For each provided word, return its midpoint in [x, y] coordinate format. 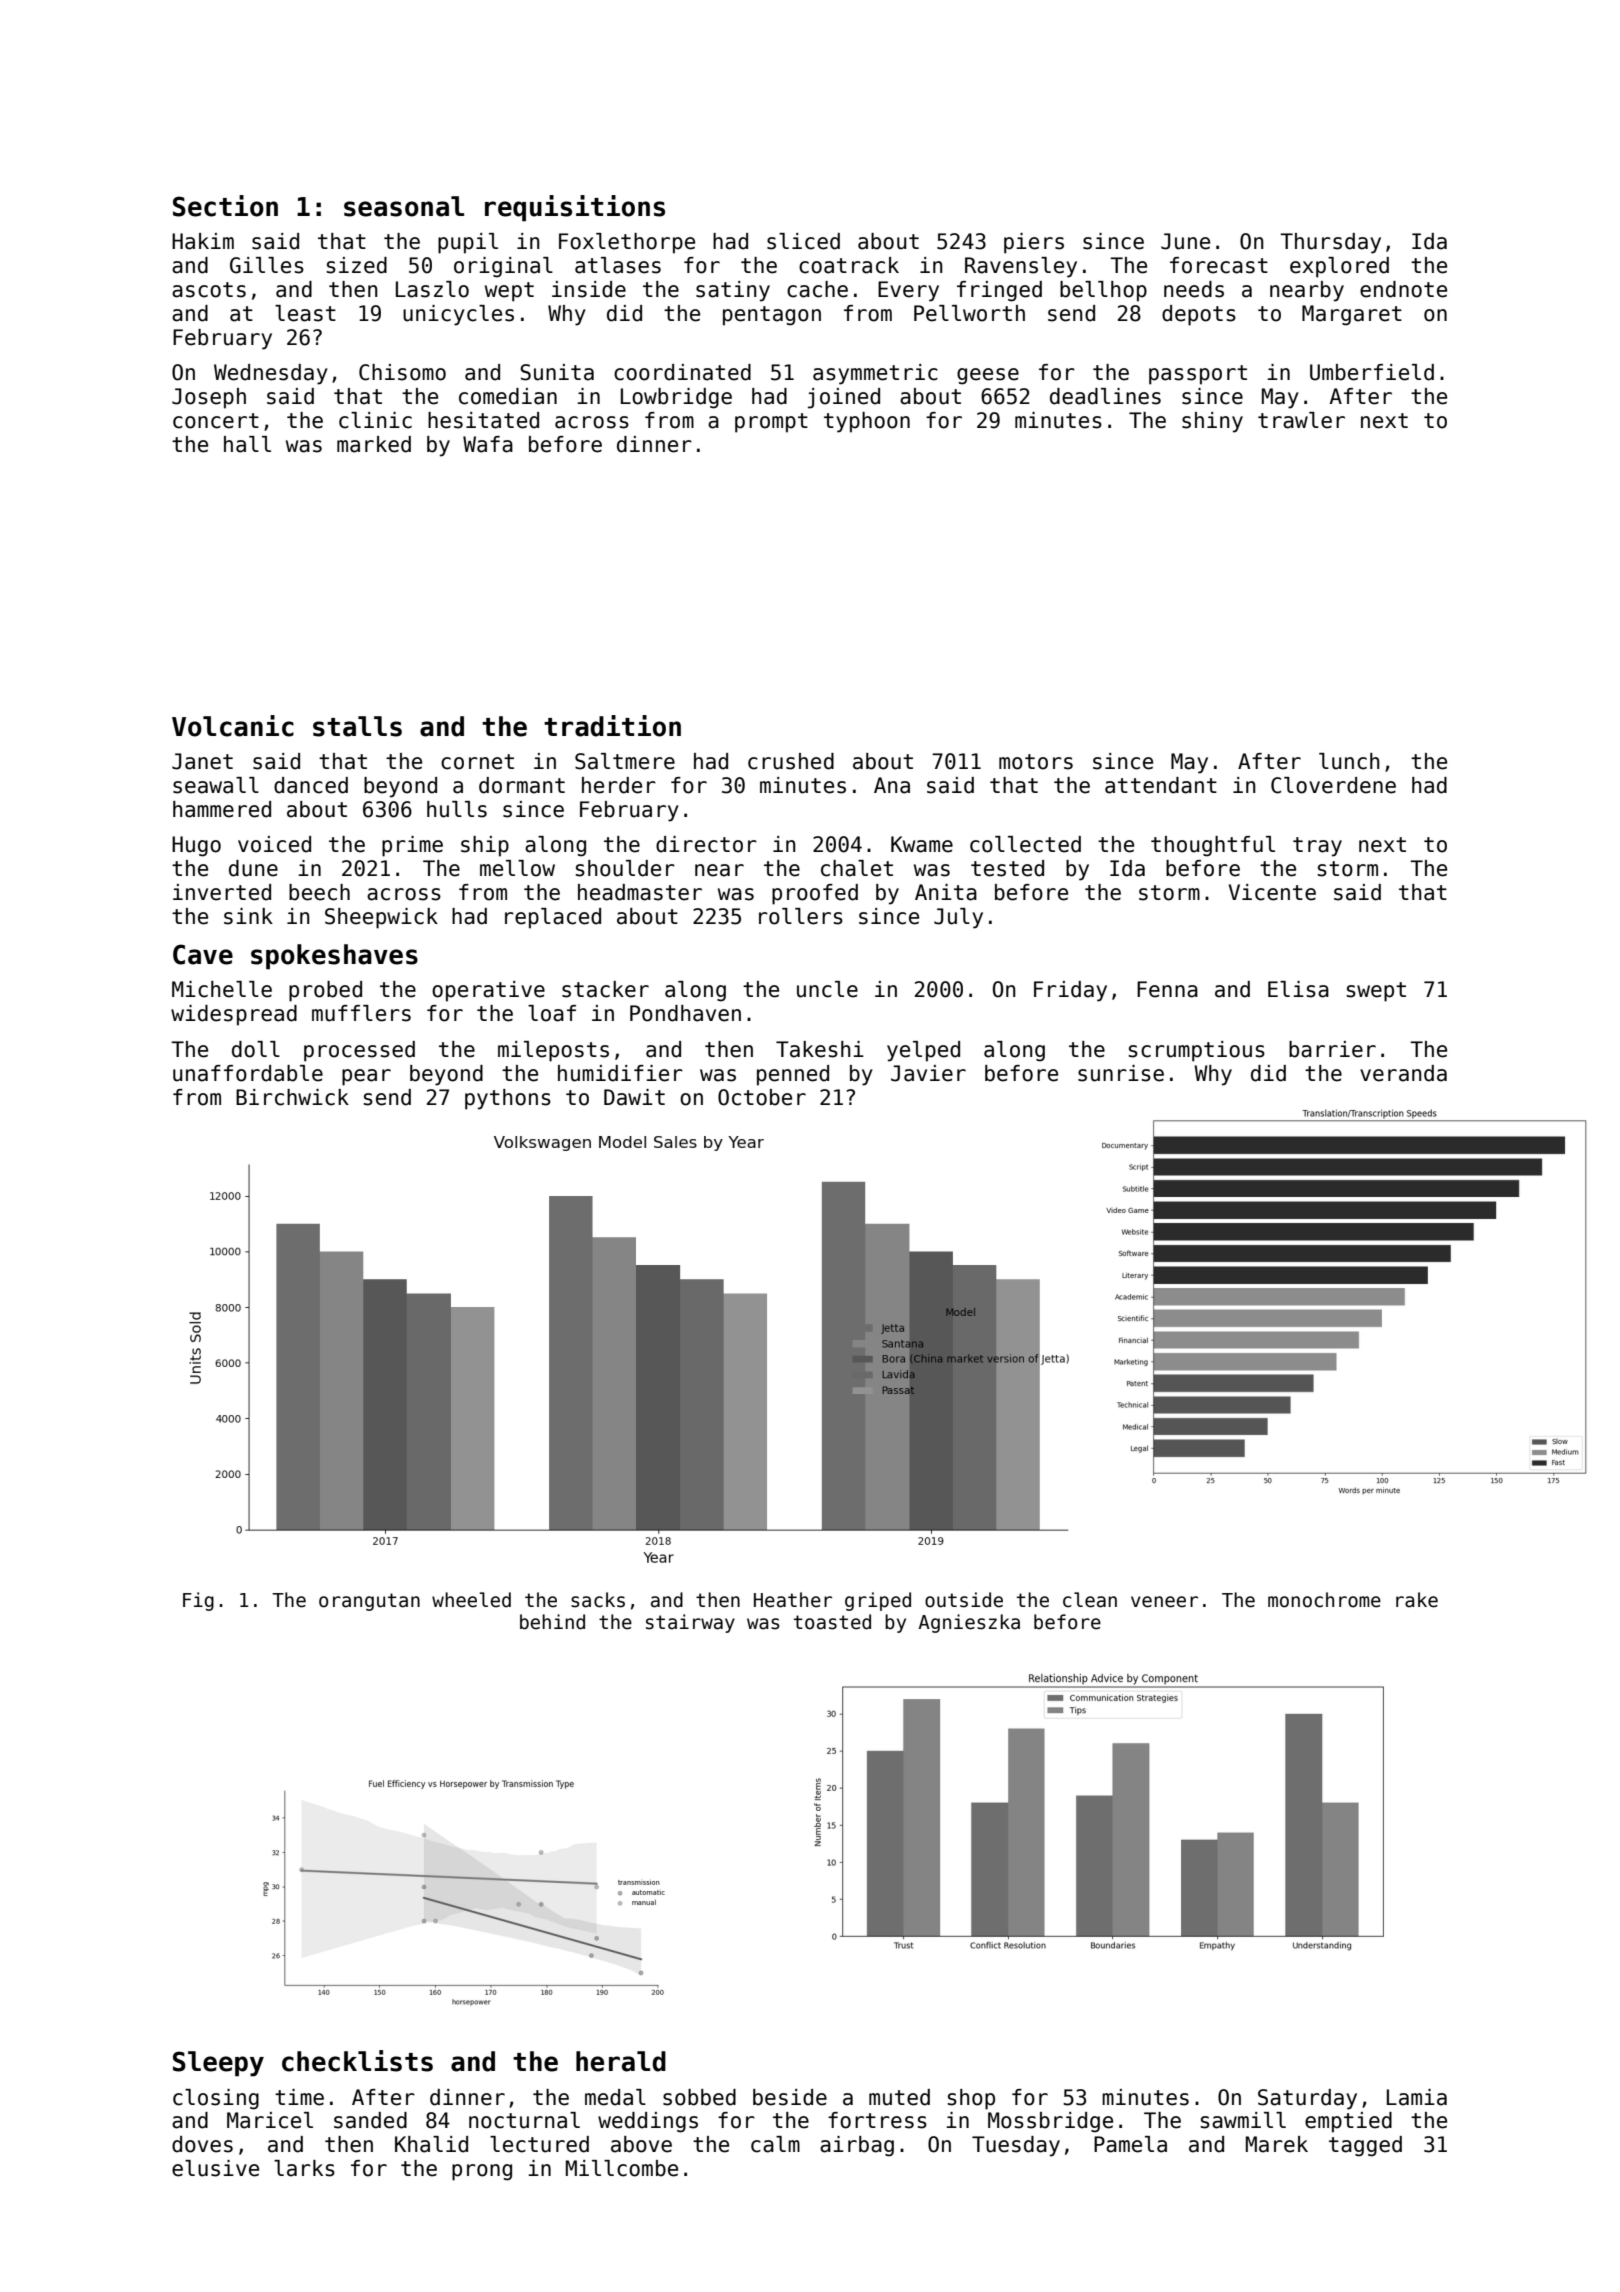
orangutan [369, 1602]
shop [971, 2099]
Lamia [1417, 2097]
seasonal [404, 206]
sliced [803, 241]
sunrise [1121, 1073]
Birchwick [292, 1097]
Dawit [634, 1097]
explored [1339, 267]
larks [304, 2168]
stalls [357, 726]
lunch [1349, 761]
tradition [612, 726]
